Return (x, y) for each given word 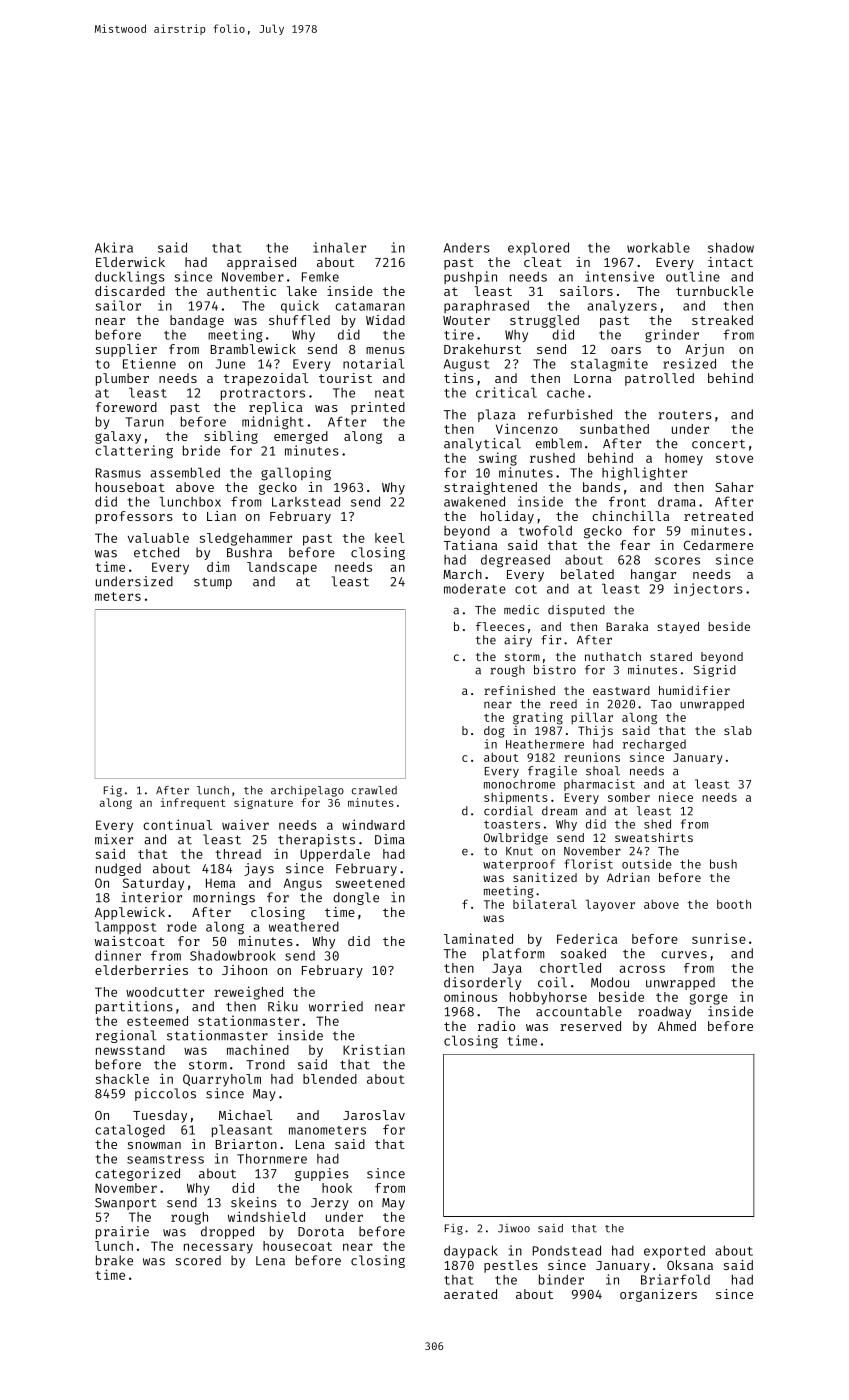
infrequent (193, 803)
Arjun (704, 350)
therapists (316, 840)
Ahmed (677, 1026)
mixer (114, 839)
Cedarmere (718, 545)
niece (676, 797)
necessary (218, 1248)
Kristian (374, 1049)
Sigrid (715, 671)
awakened (474, 501)
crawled (374, 790)
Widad (385, 320)
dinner (118, 955)
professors (134, 517)
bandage (197, 321)
